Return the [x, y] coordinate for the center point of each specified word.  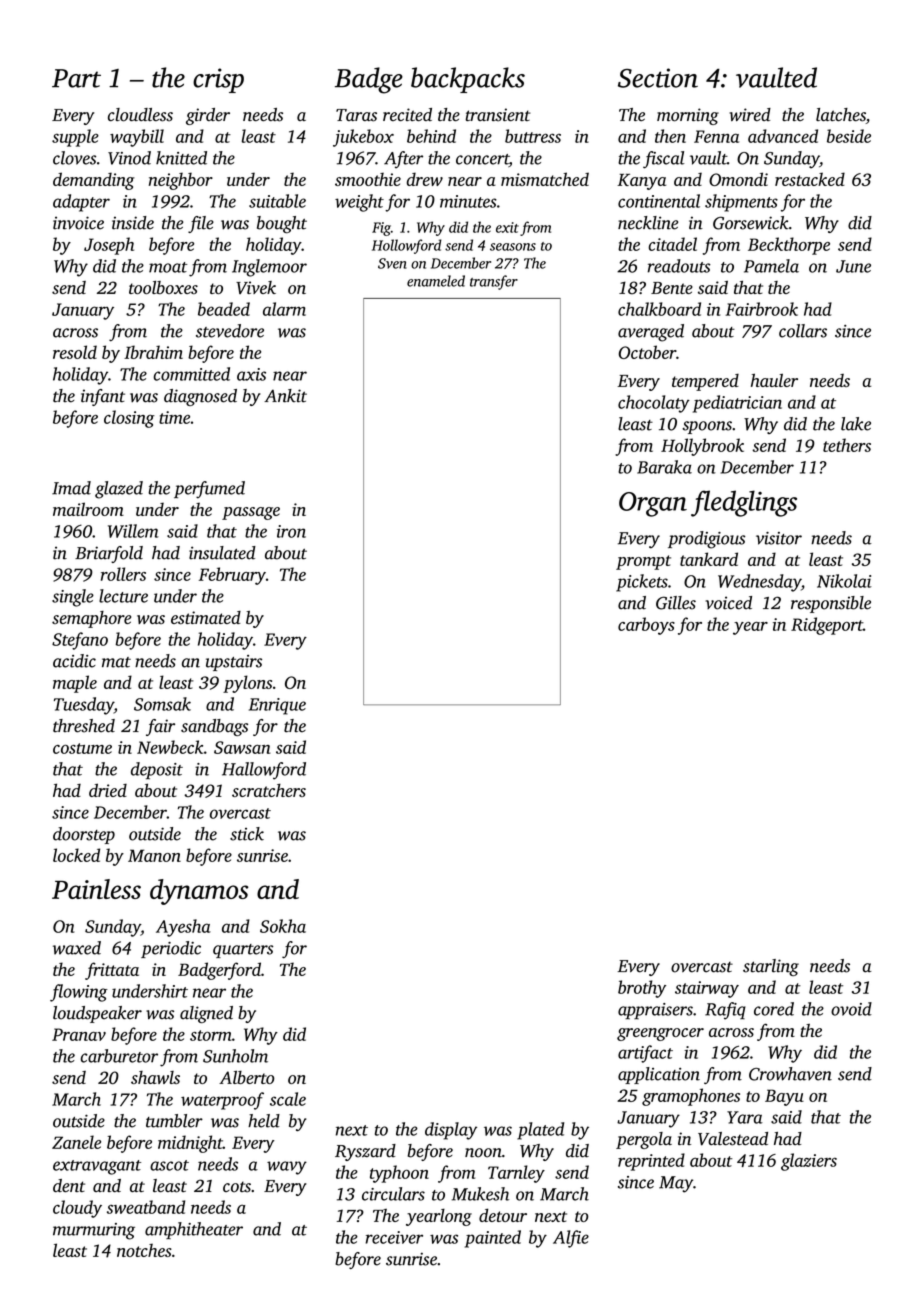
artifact [645, 1054]
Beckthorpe [789, 246]
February [232, 576]
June [853, 266]
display [451, 1131]
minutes [468, 201]
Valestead [733, 1139]
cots [237, 1187]
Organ [653, 504]
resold [75, 352]
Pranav [79, 1034]
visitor [779, 538]
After [403, 159]
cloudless [140, 115]
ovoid [851, 1009]
